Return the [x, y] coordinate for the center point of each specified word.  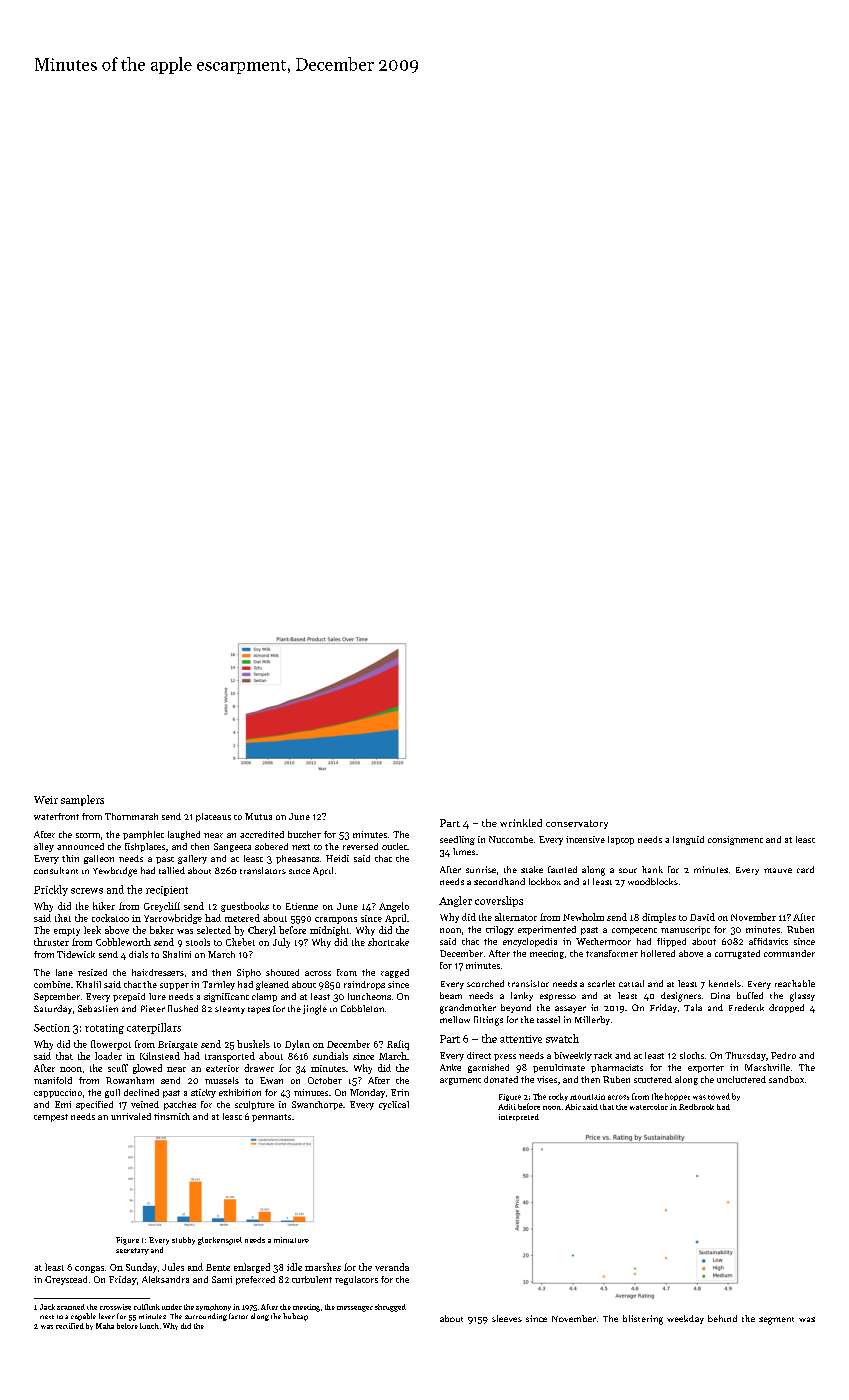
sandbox [786, 1079]
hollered [658, 953]
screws [87, 891]
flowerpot [111, 1045]
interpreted [519, 1117]
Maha [105, 1326]
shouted [282, 972]
